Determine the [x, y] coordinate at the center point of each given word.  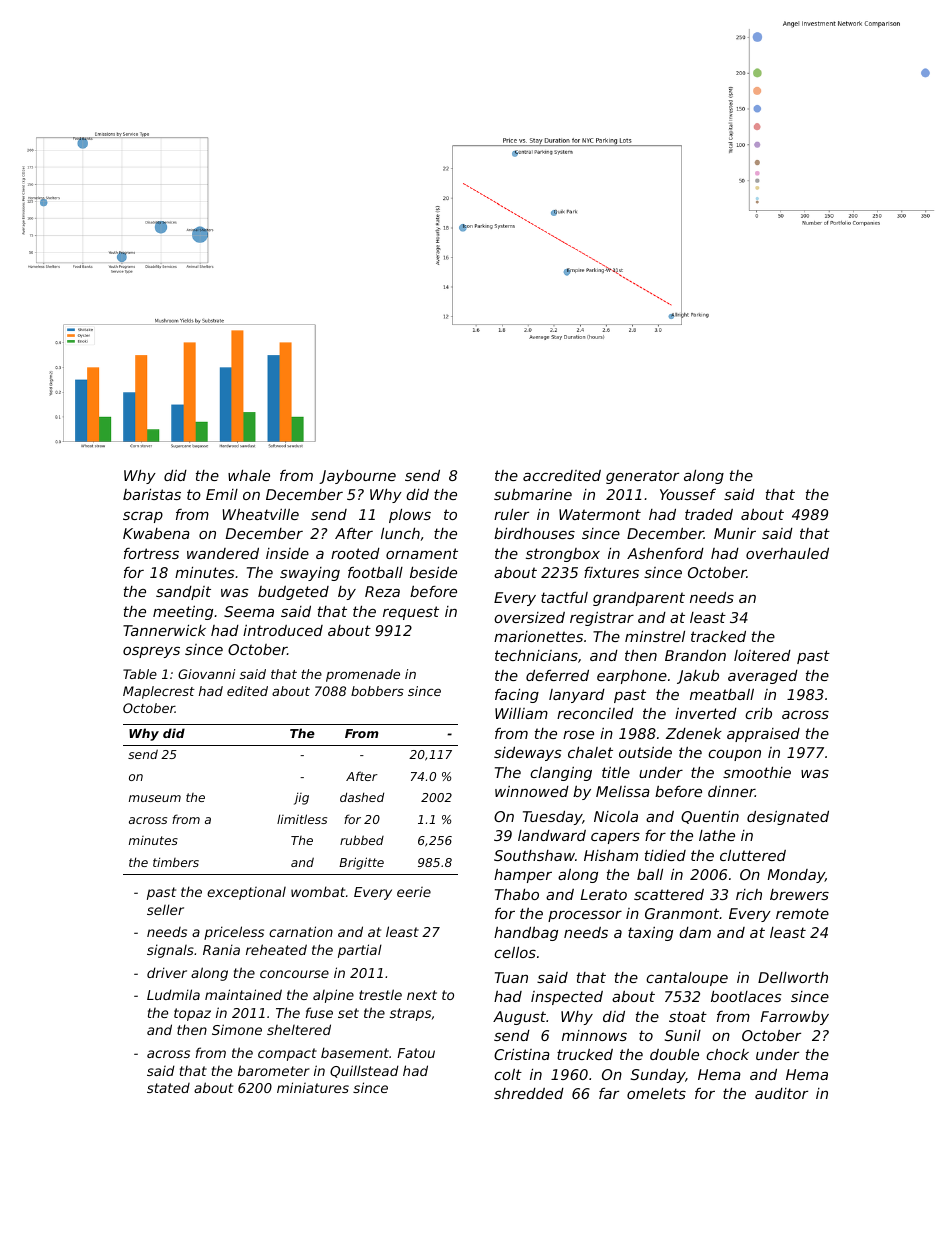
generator [642, 477]
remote [802, 913]
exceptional [246, 893]
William [521, 713]
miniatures [313, 1087]
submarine [533, 494]
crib [758, 713]
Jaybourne [357, 477]
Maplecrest [159, 692]
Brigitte [361, 863]
